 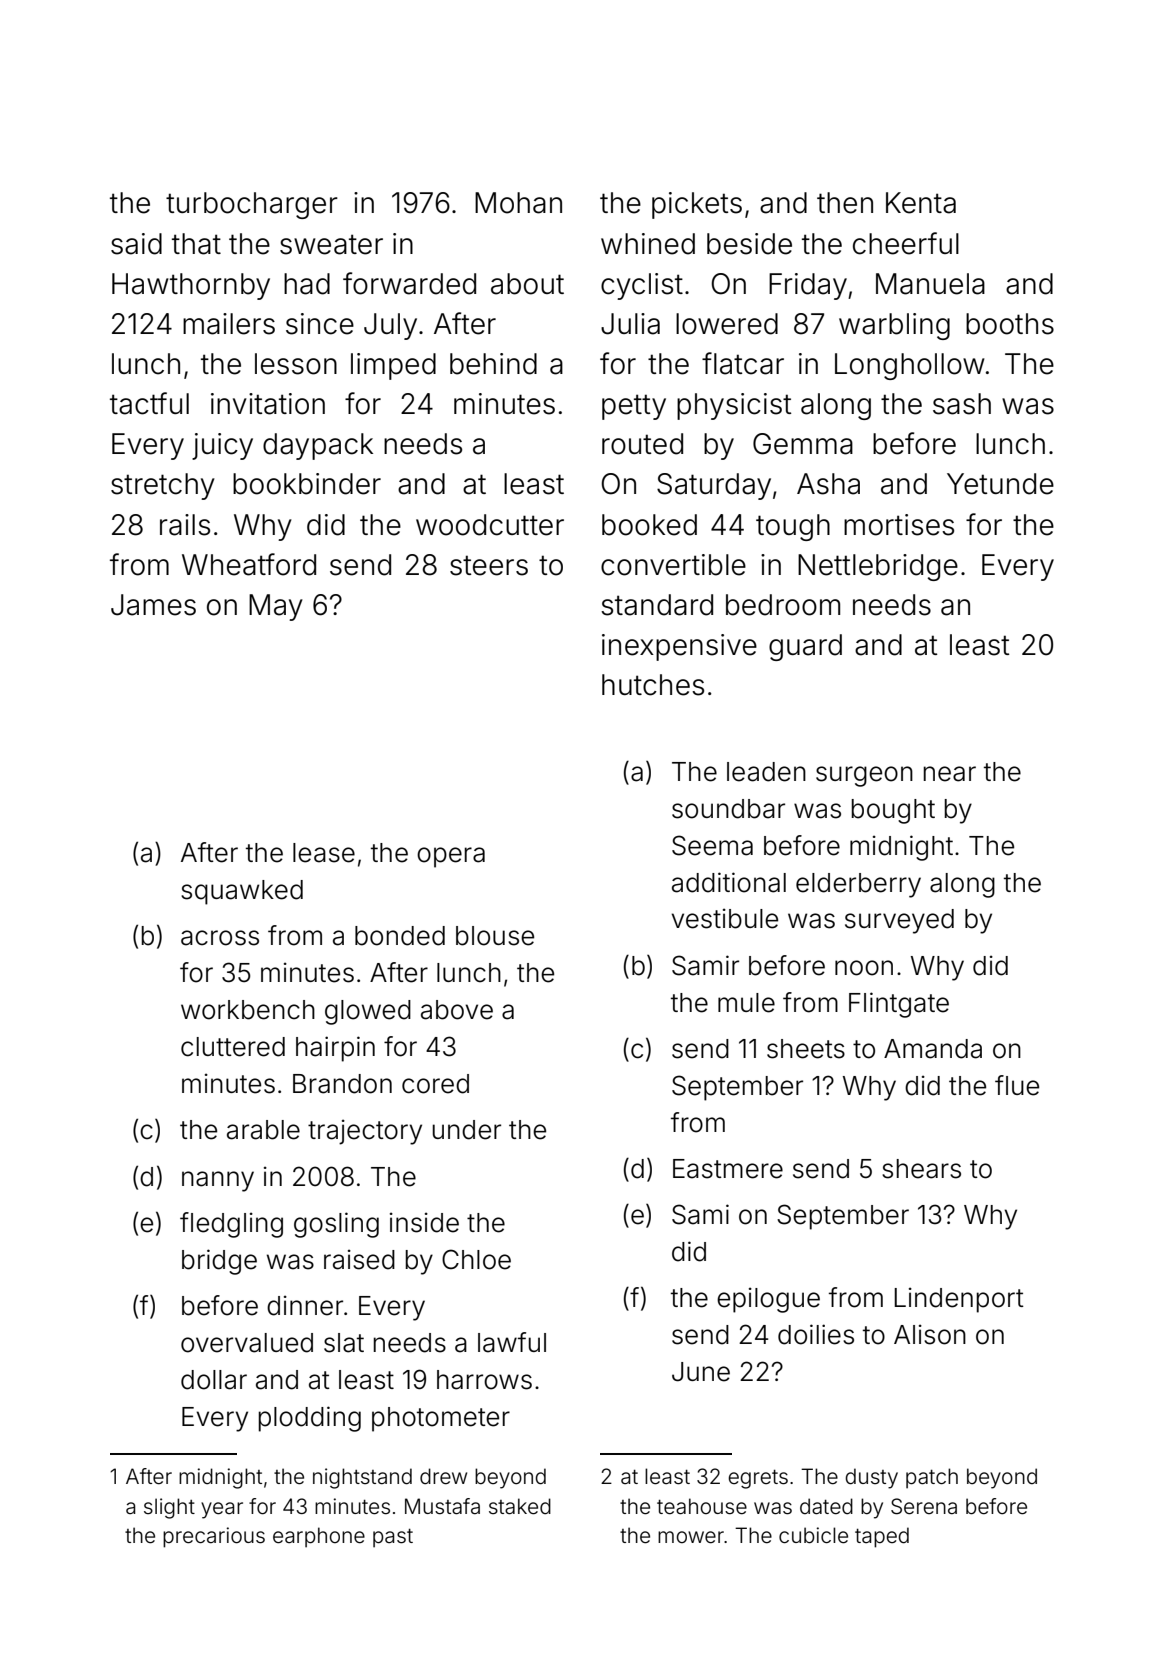 What do you see at coordinates (921, 203) in the image?
I see `Kenta` at bounding box center [921, 203].
